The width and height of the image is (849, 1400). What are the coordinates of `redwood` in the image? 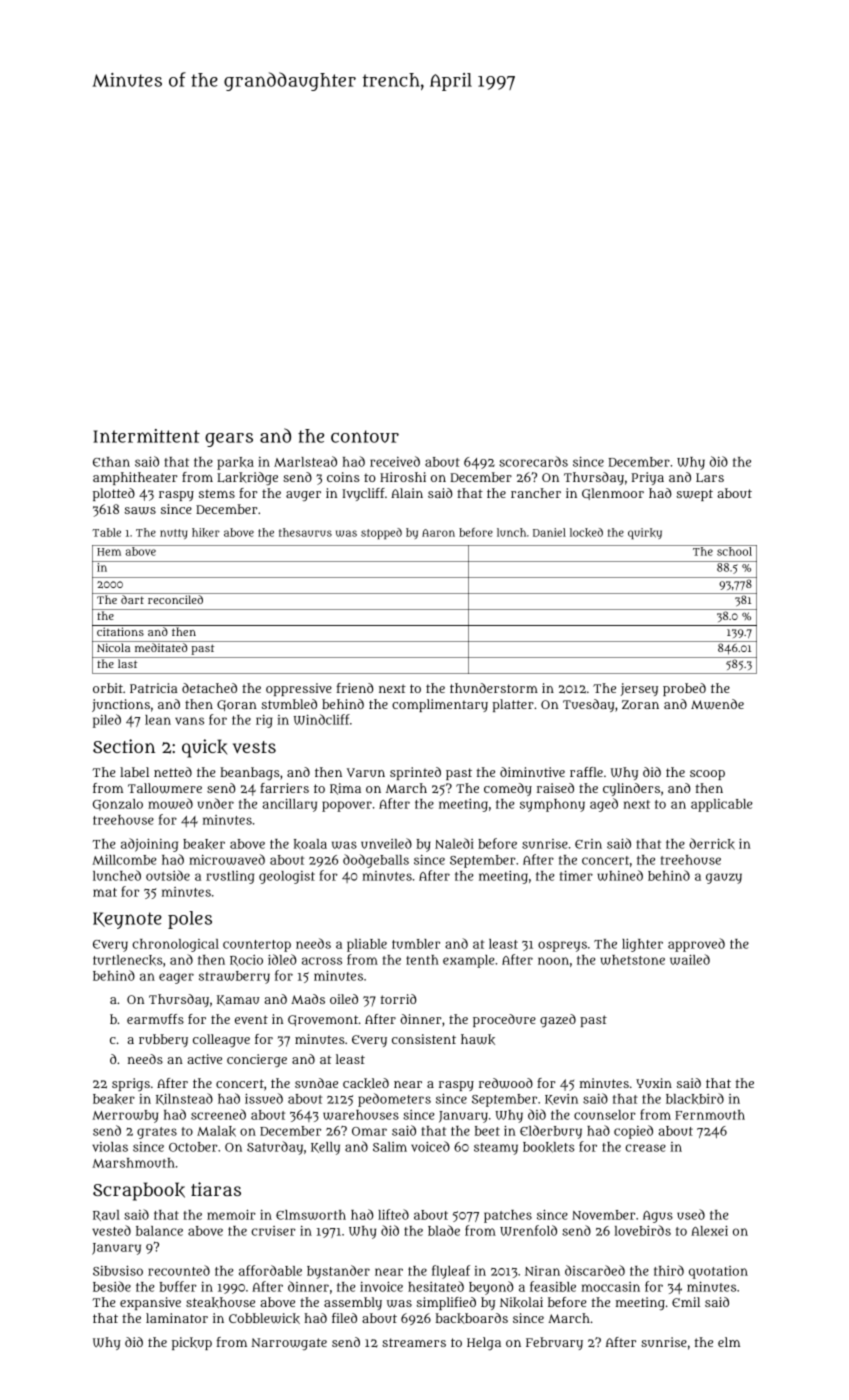 It's located at (506, 1083).
